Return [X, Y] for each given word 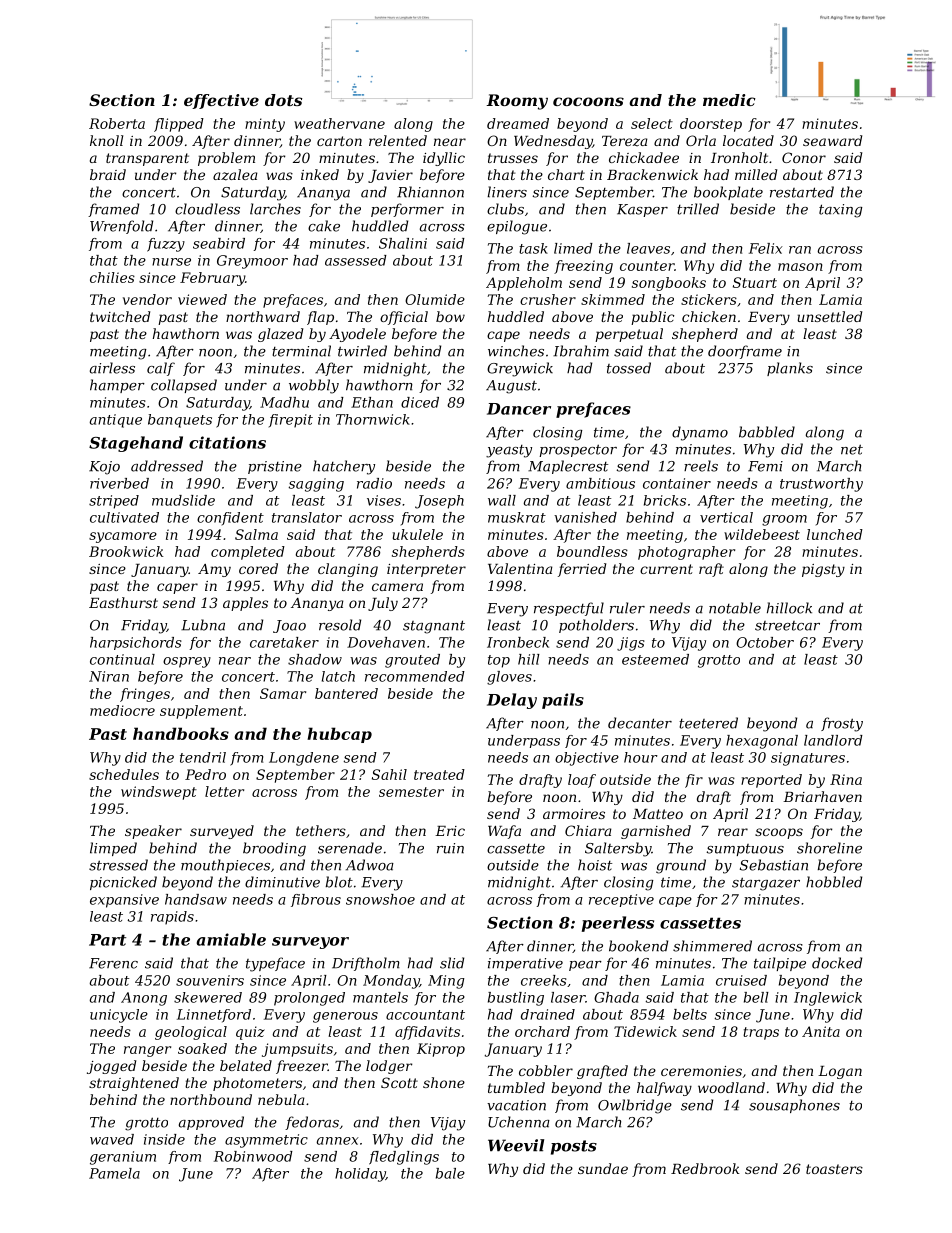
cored [258, 568]
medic [729, 100]
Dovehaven [386, 642]
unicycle [119, 1016]
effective [221, 101]
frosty [842, 724]
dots [283, 100]
